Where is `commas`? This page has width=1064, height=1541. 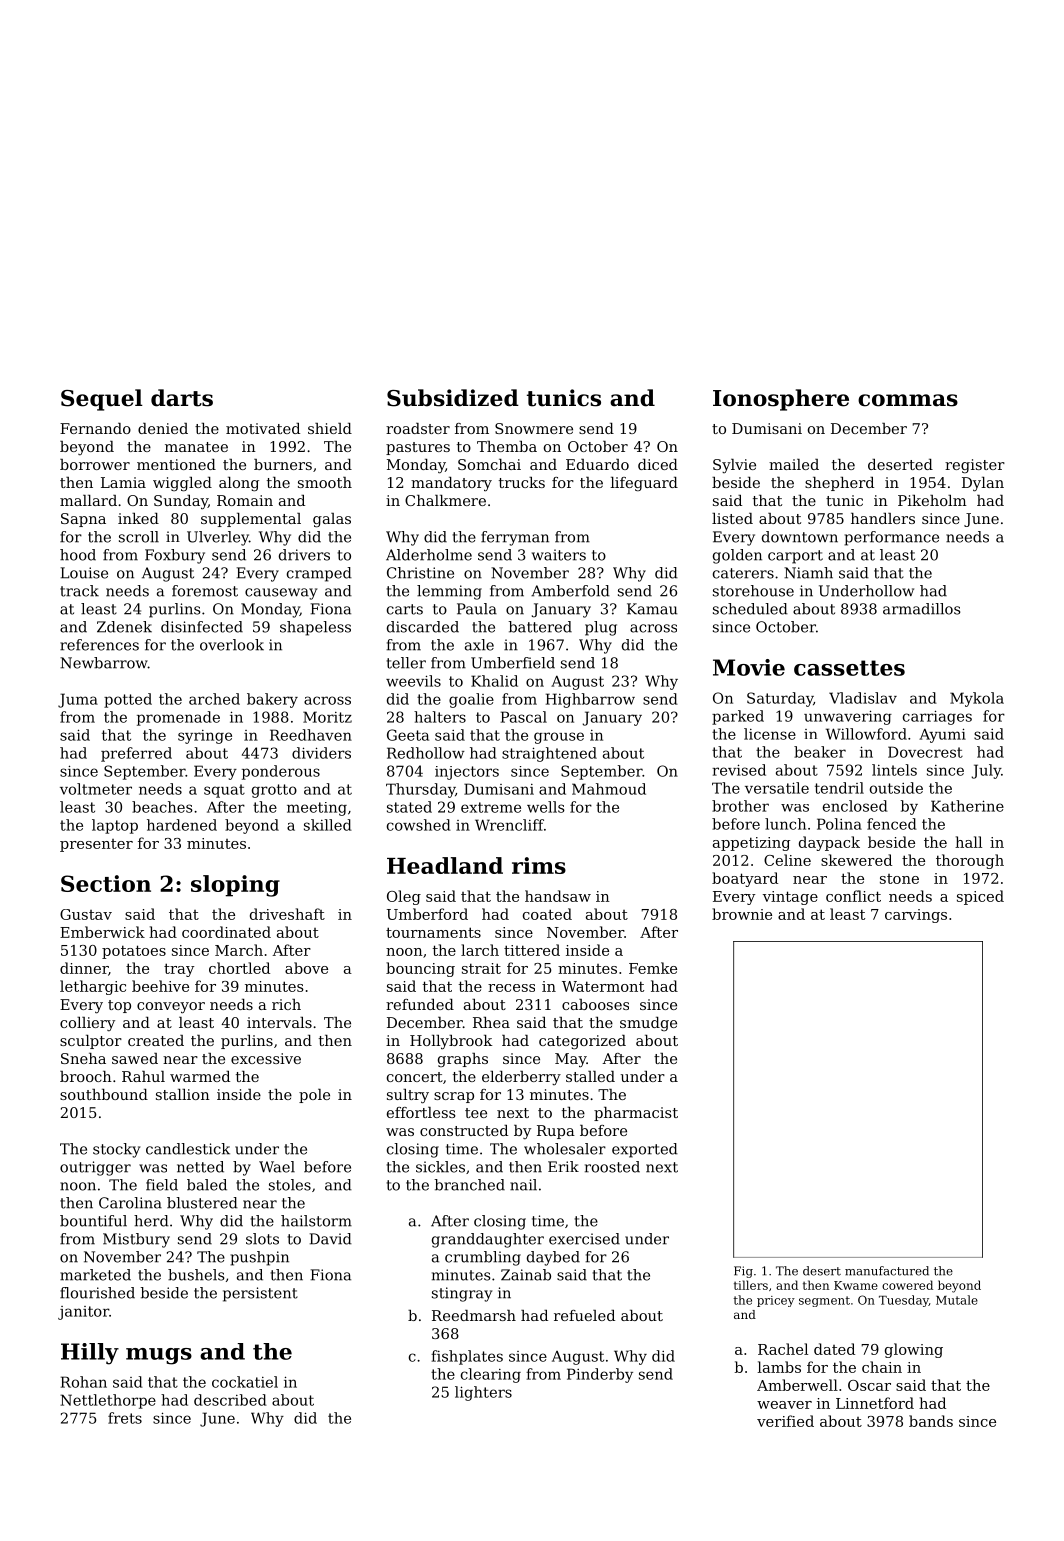 commas is located at coordinates (908, 400).
